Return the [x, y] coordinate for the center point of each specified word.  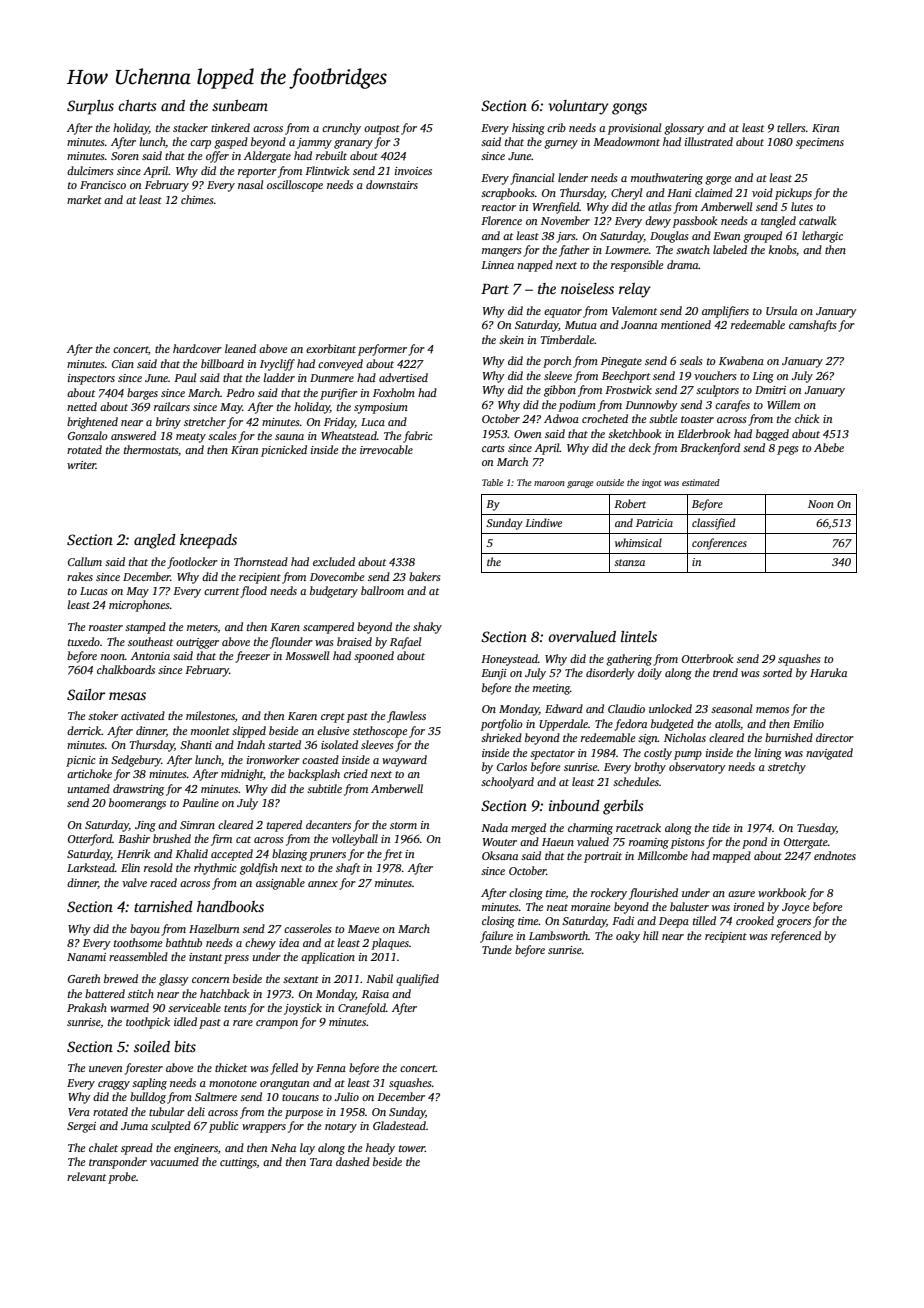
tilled [704, 920]
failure [496, 937]
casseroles [307, 928]
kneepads [208, 541]
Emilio [808, 723]
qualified [417, 980]
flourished [653, 894]
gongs [629, 109]
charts [137, 105]
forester [143, 1069]
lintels [639, 636]
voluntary [578, 107]
